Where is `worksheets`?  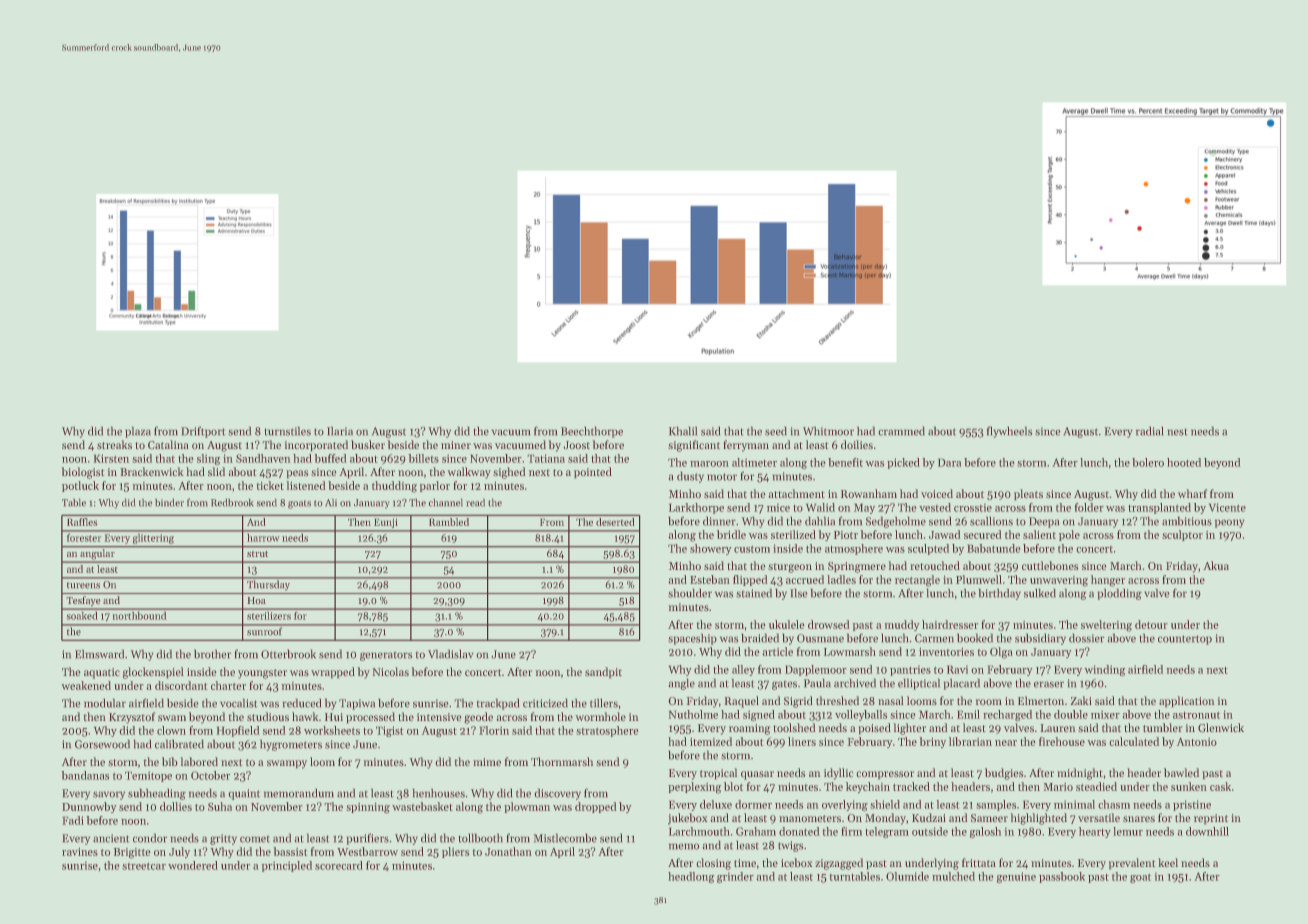
worksheets is located at coordinates (332, 730).
